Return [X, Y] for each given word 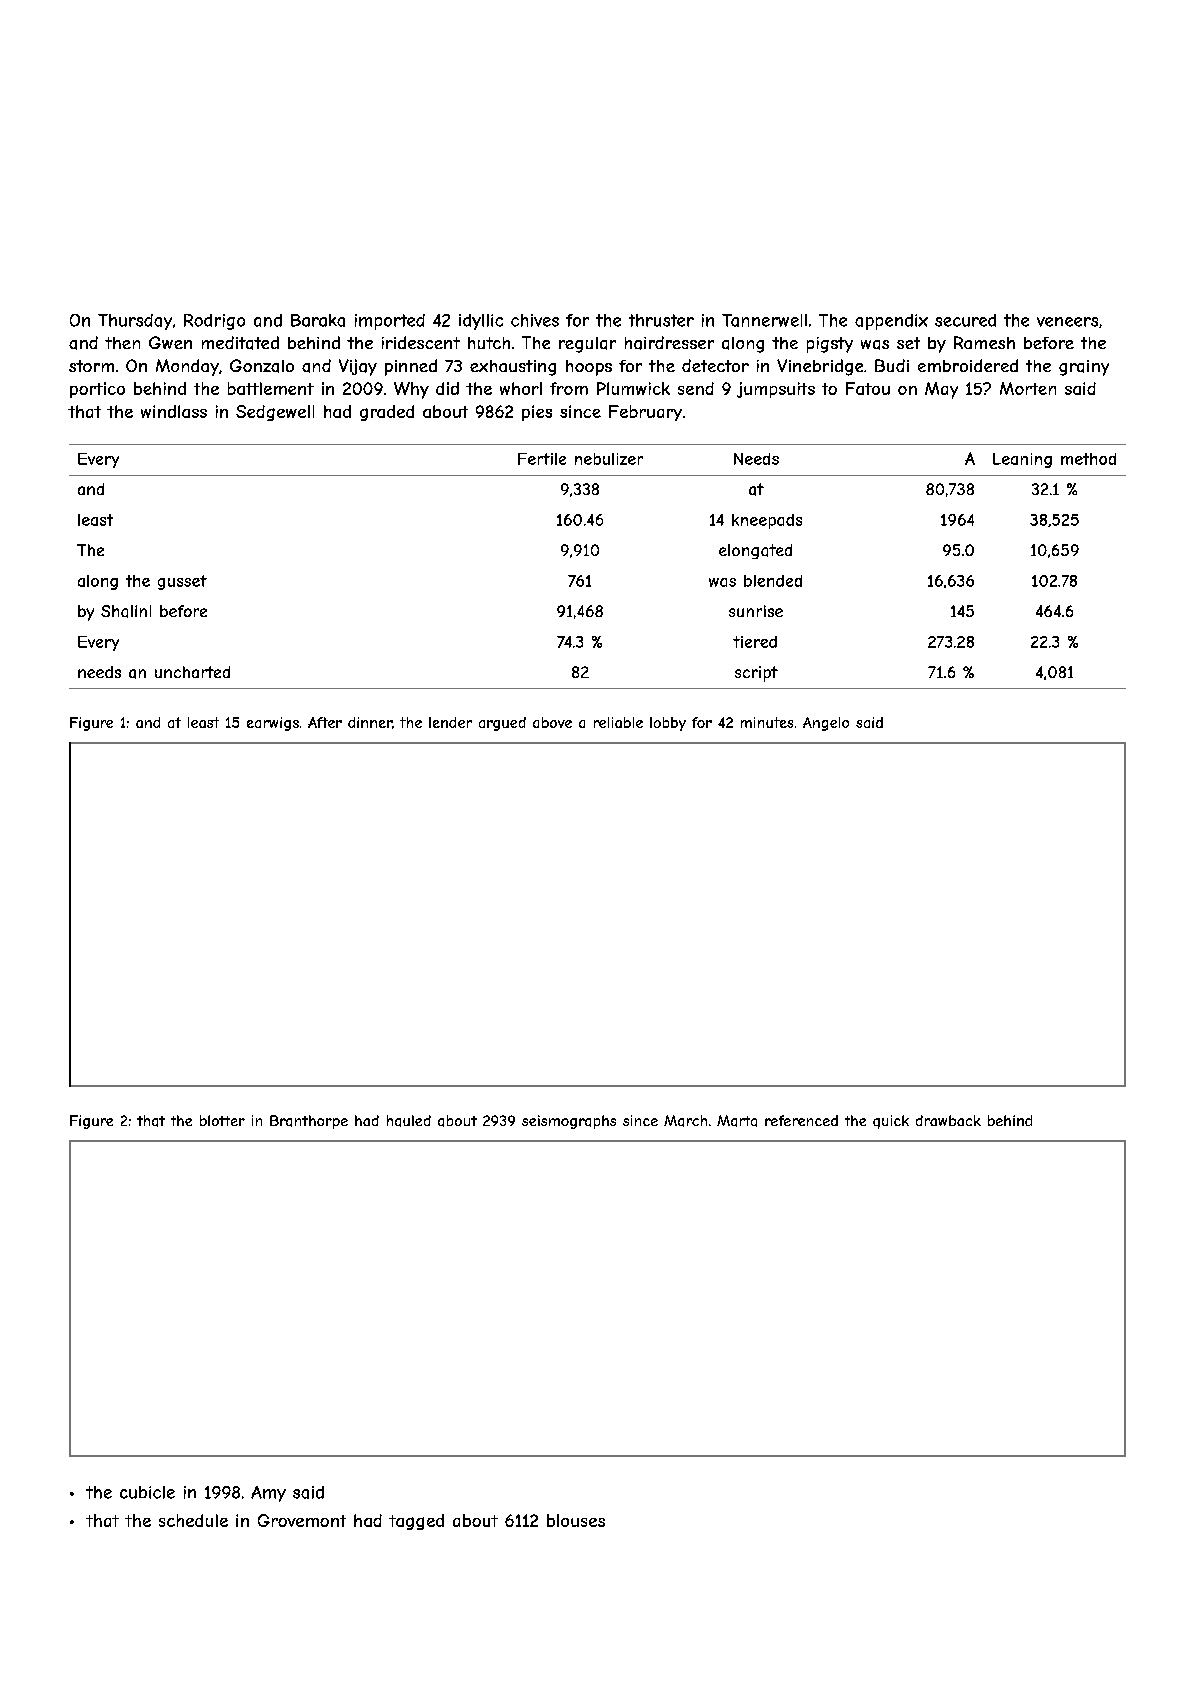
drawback [948, 1120]
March [685, 1121]
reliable [618, 722]
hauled [409, 1121]
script [756, 674]
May [941, 390]
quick [891, 1122]
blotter [222, 1120]
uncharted [192, 672]
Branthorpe [309, 1122]
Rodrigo [214, 322]
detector [715, 365]
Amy [268, 1494]
